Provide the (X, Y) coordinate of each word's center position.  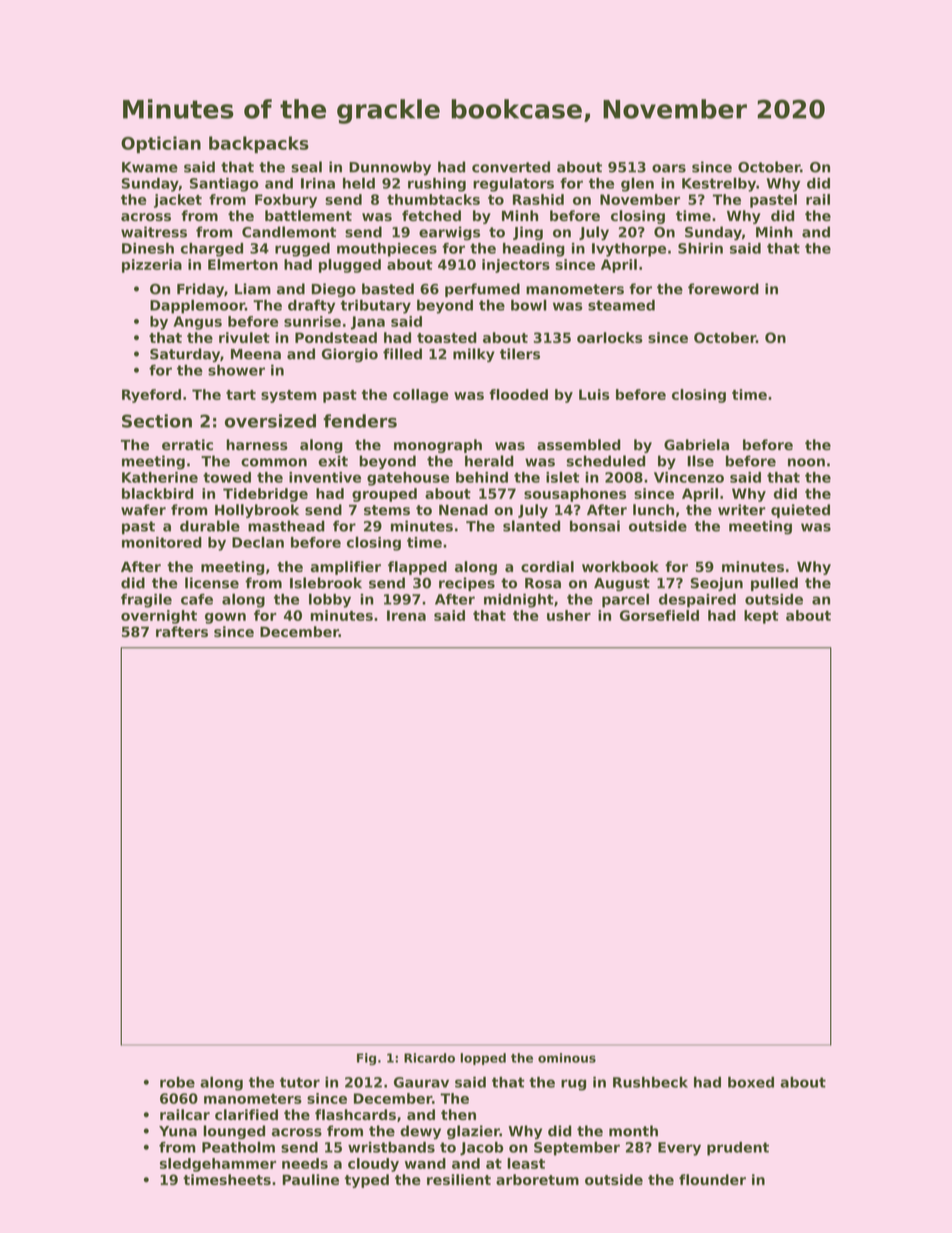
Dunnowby (390, 168)
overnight (159, 617)
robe (177, 1082)
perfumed (482, 290)
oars (669, 168)
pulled (774, 584)
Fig (366, 1059)
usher (569, 615)
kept (761, 617)
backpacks (259, 144)
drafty (311, 306)
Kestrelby (719, 184)
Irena (406, 615)
